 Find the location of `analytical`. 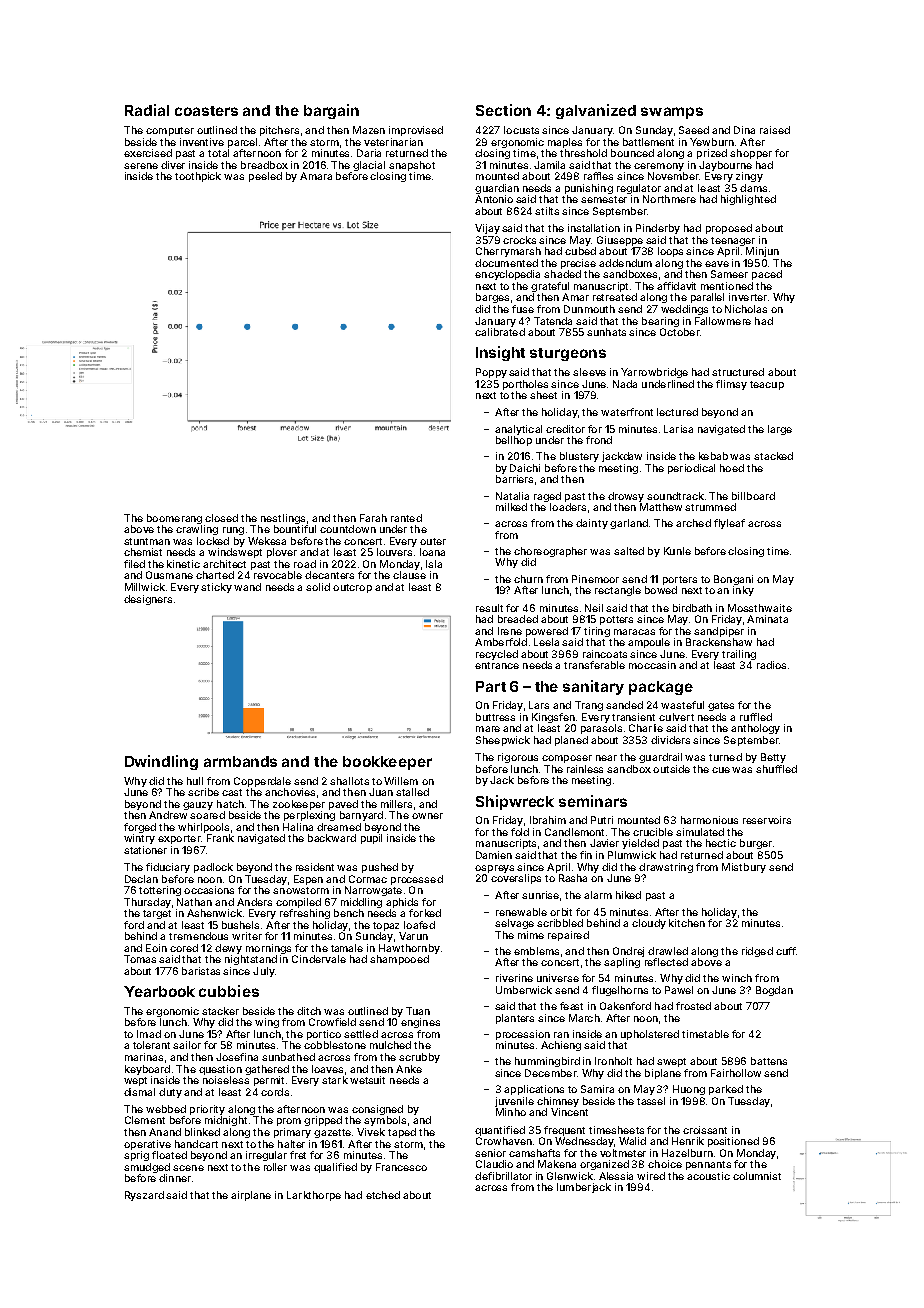

analytical is located at coordinates (518, 430).
